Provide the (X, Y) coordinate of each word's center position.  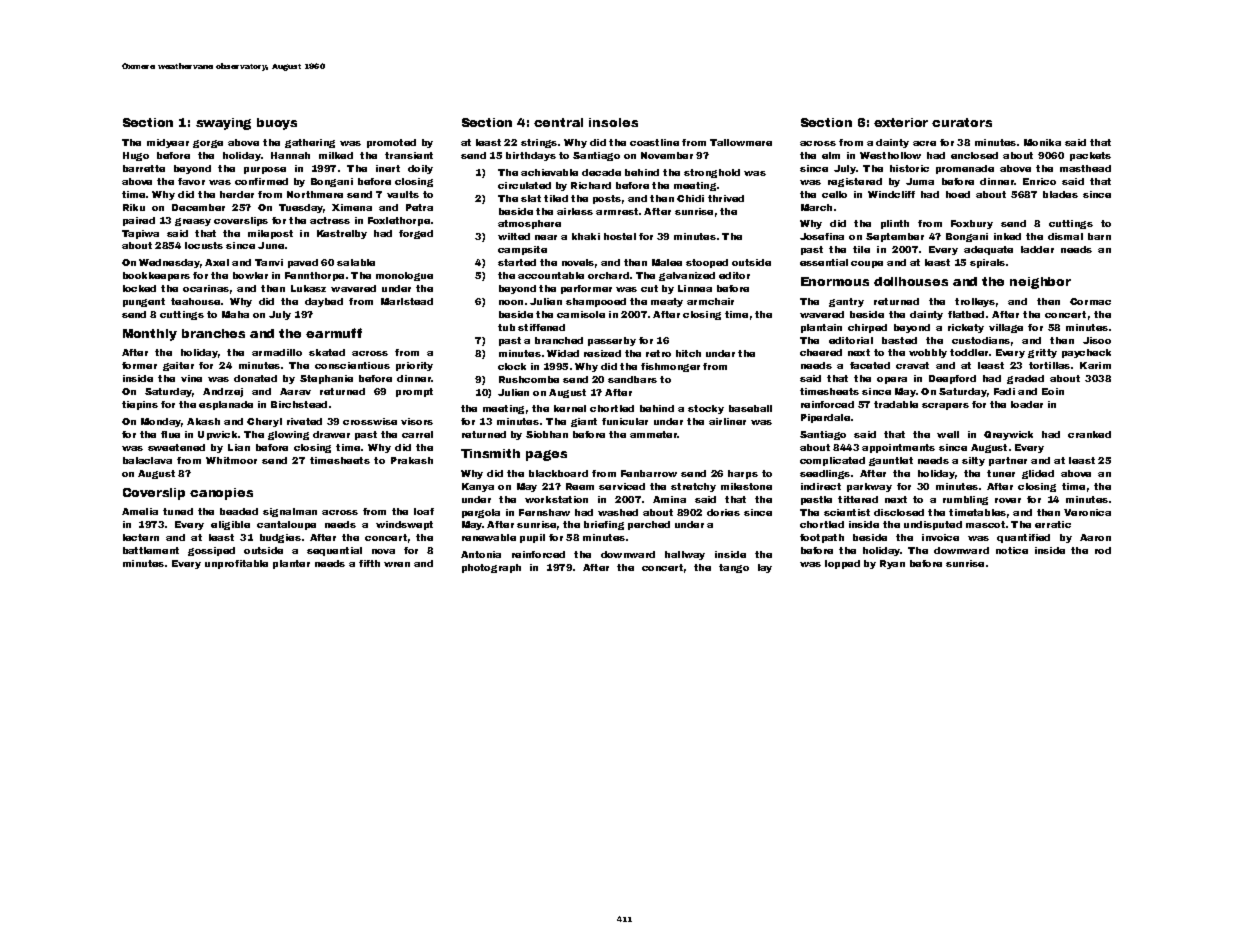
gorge (208, 144)
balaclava (147, 460)
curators (962, 122)
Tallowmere (741, 142)
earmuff (334, 333)
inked (1007, 236)
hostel (620, 236)
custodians (981, 340)
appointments (898, 448)
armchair (710, 301)
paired (139, 221)
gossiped (211, 551)
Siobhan (547, 434)
